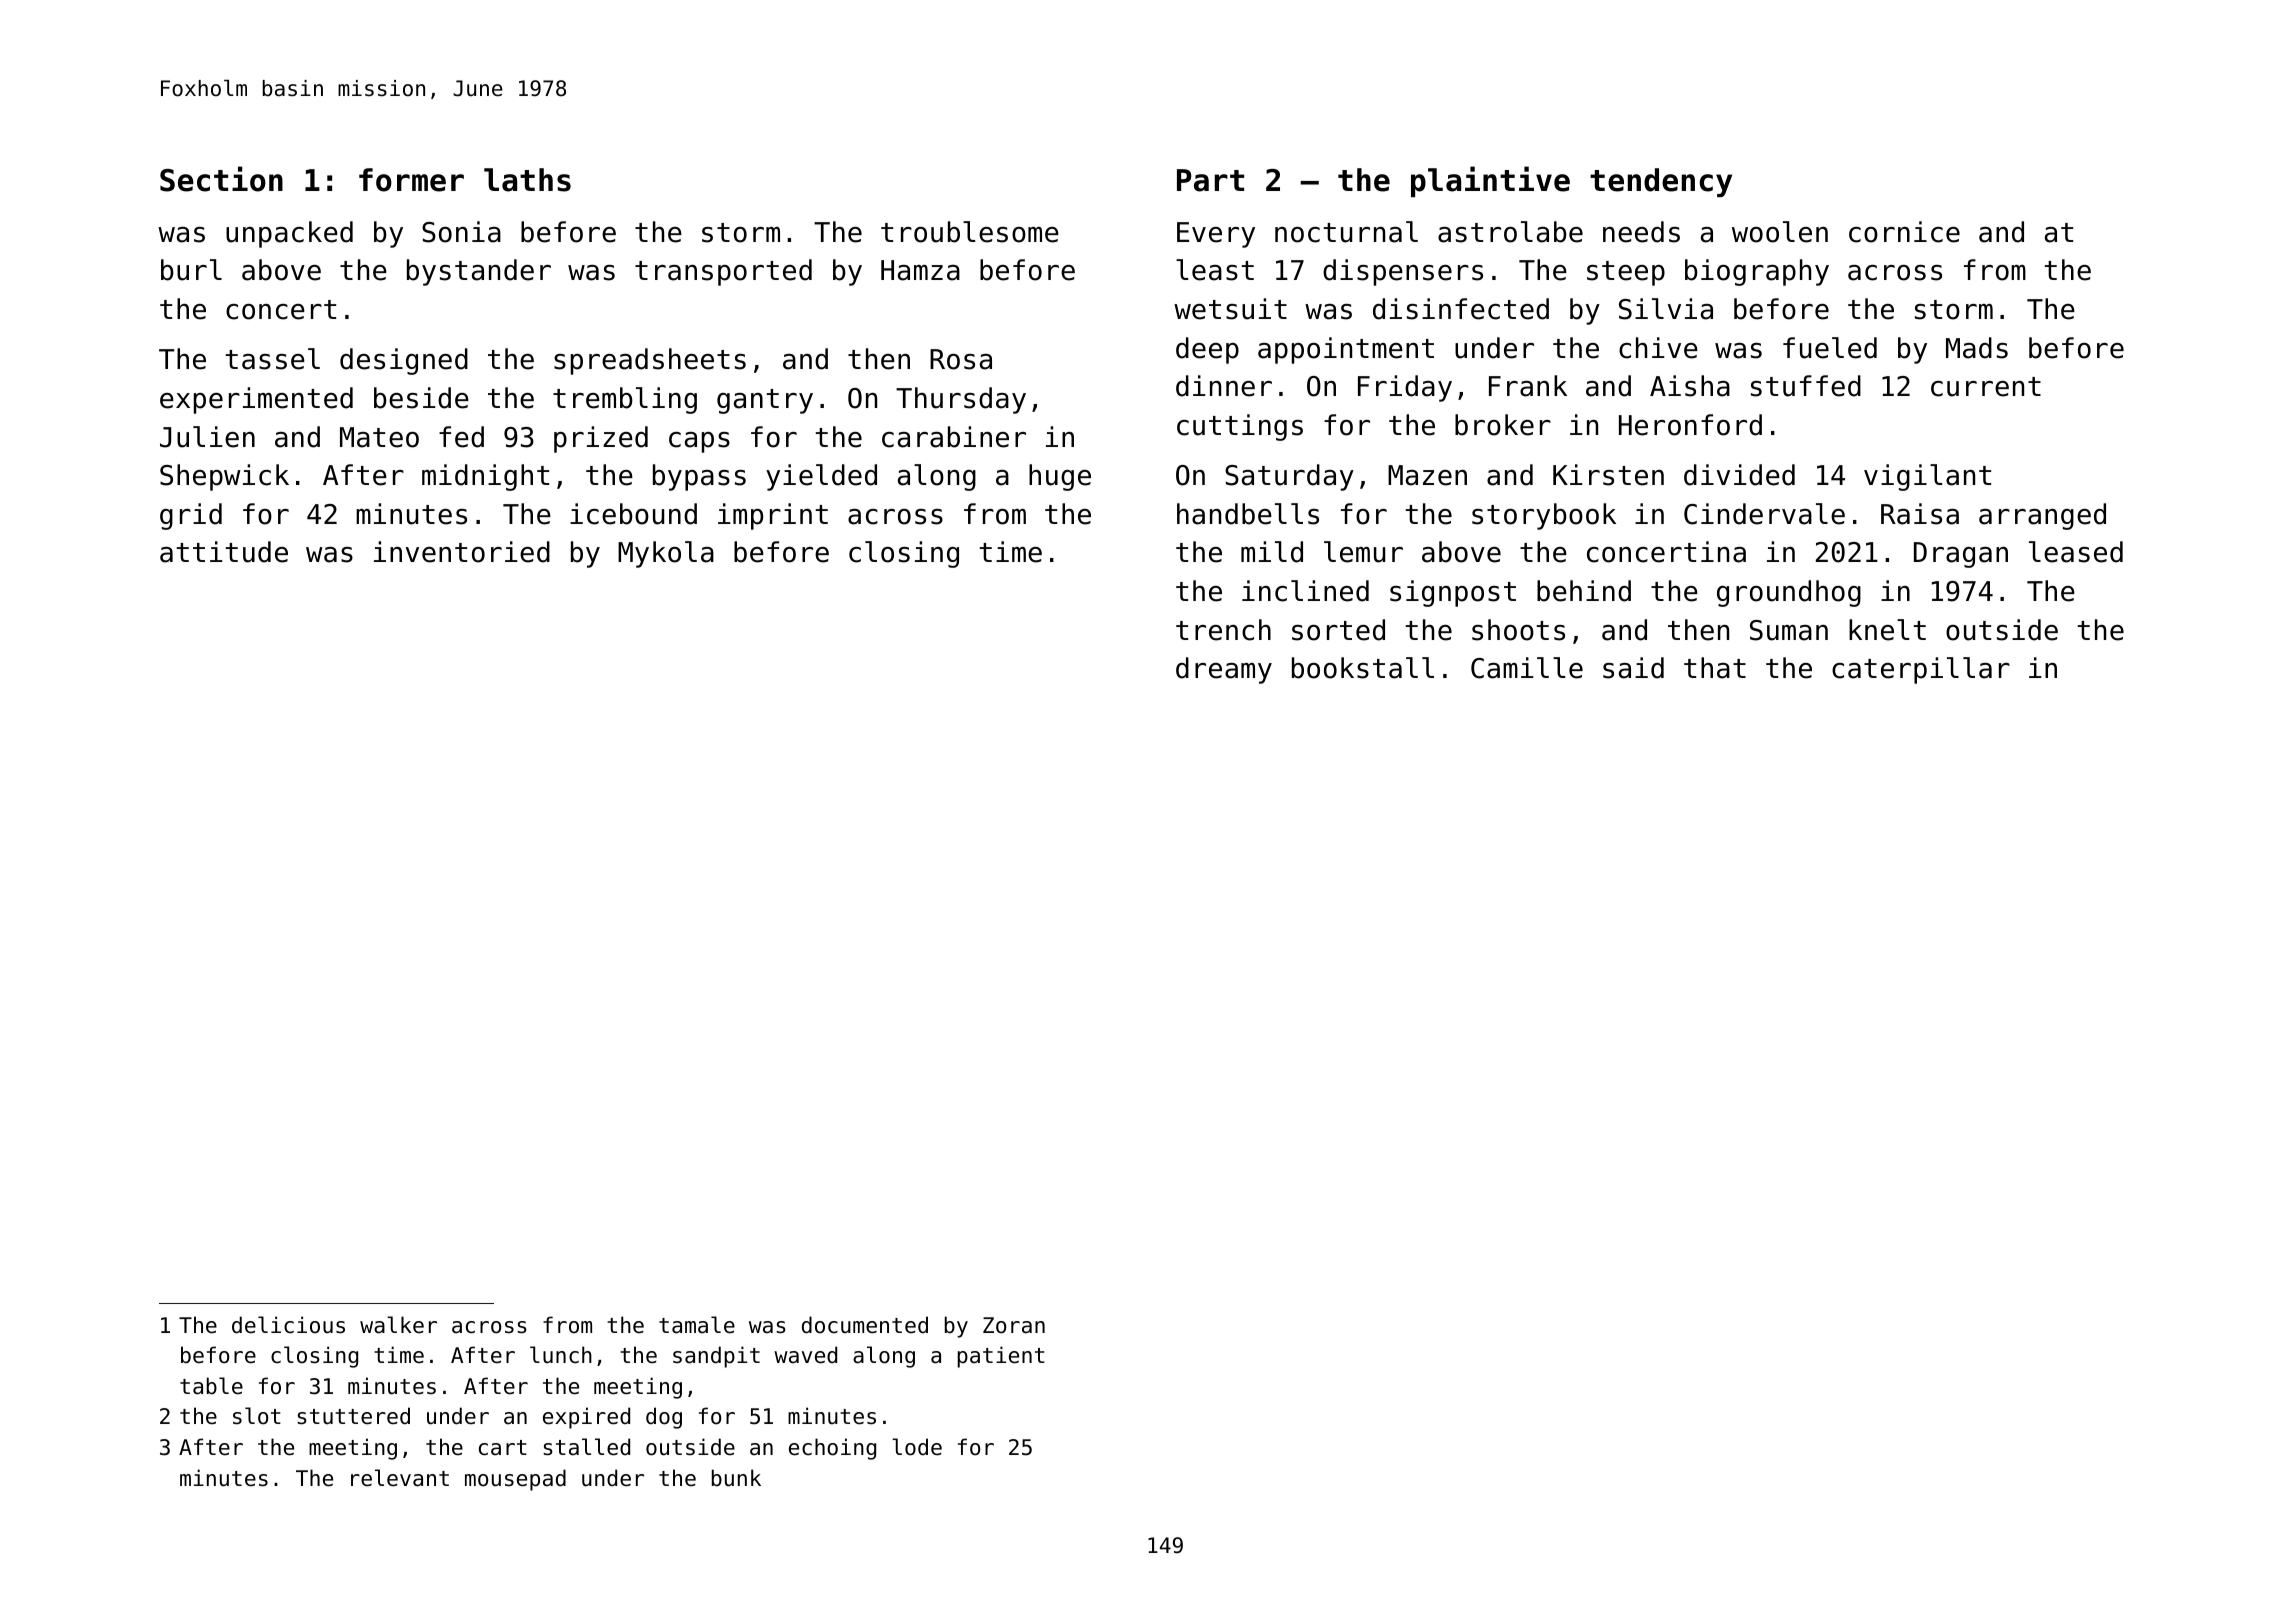 This screenshot has height=1620, width=2292. What do you see at coordinates (1715, 668) in the screenshot?
I see `that` at bounding box center [1715, 668].
